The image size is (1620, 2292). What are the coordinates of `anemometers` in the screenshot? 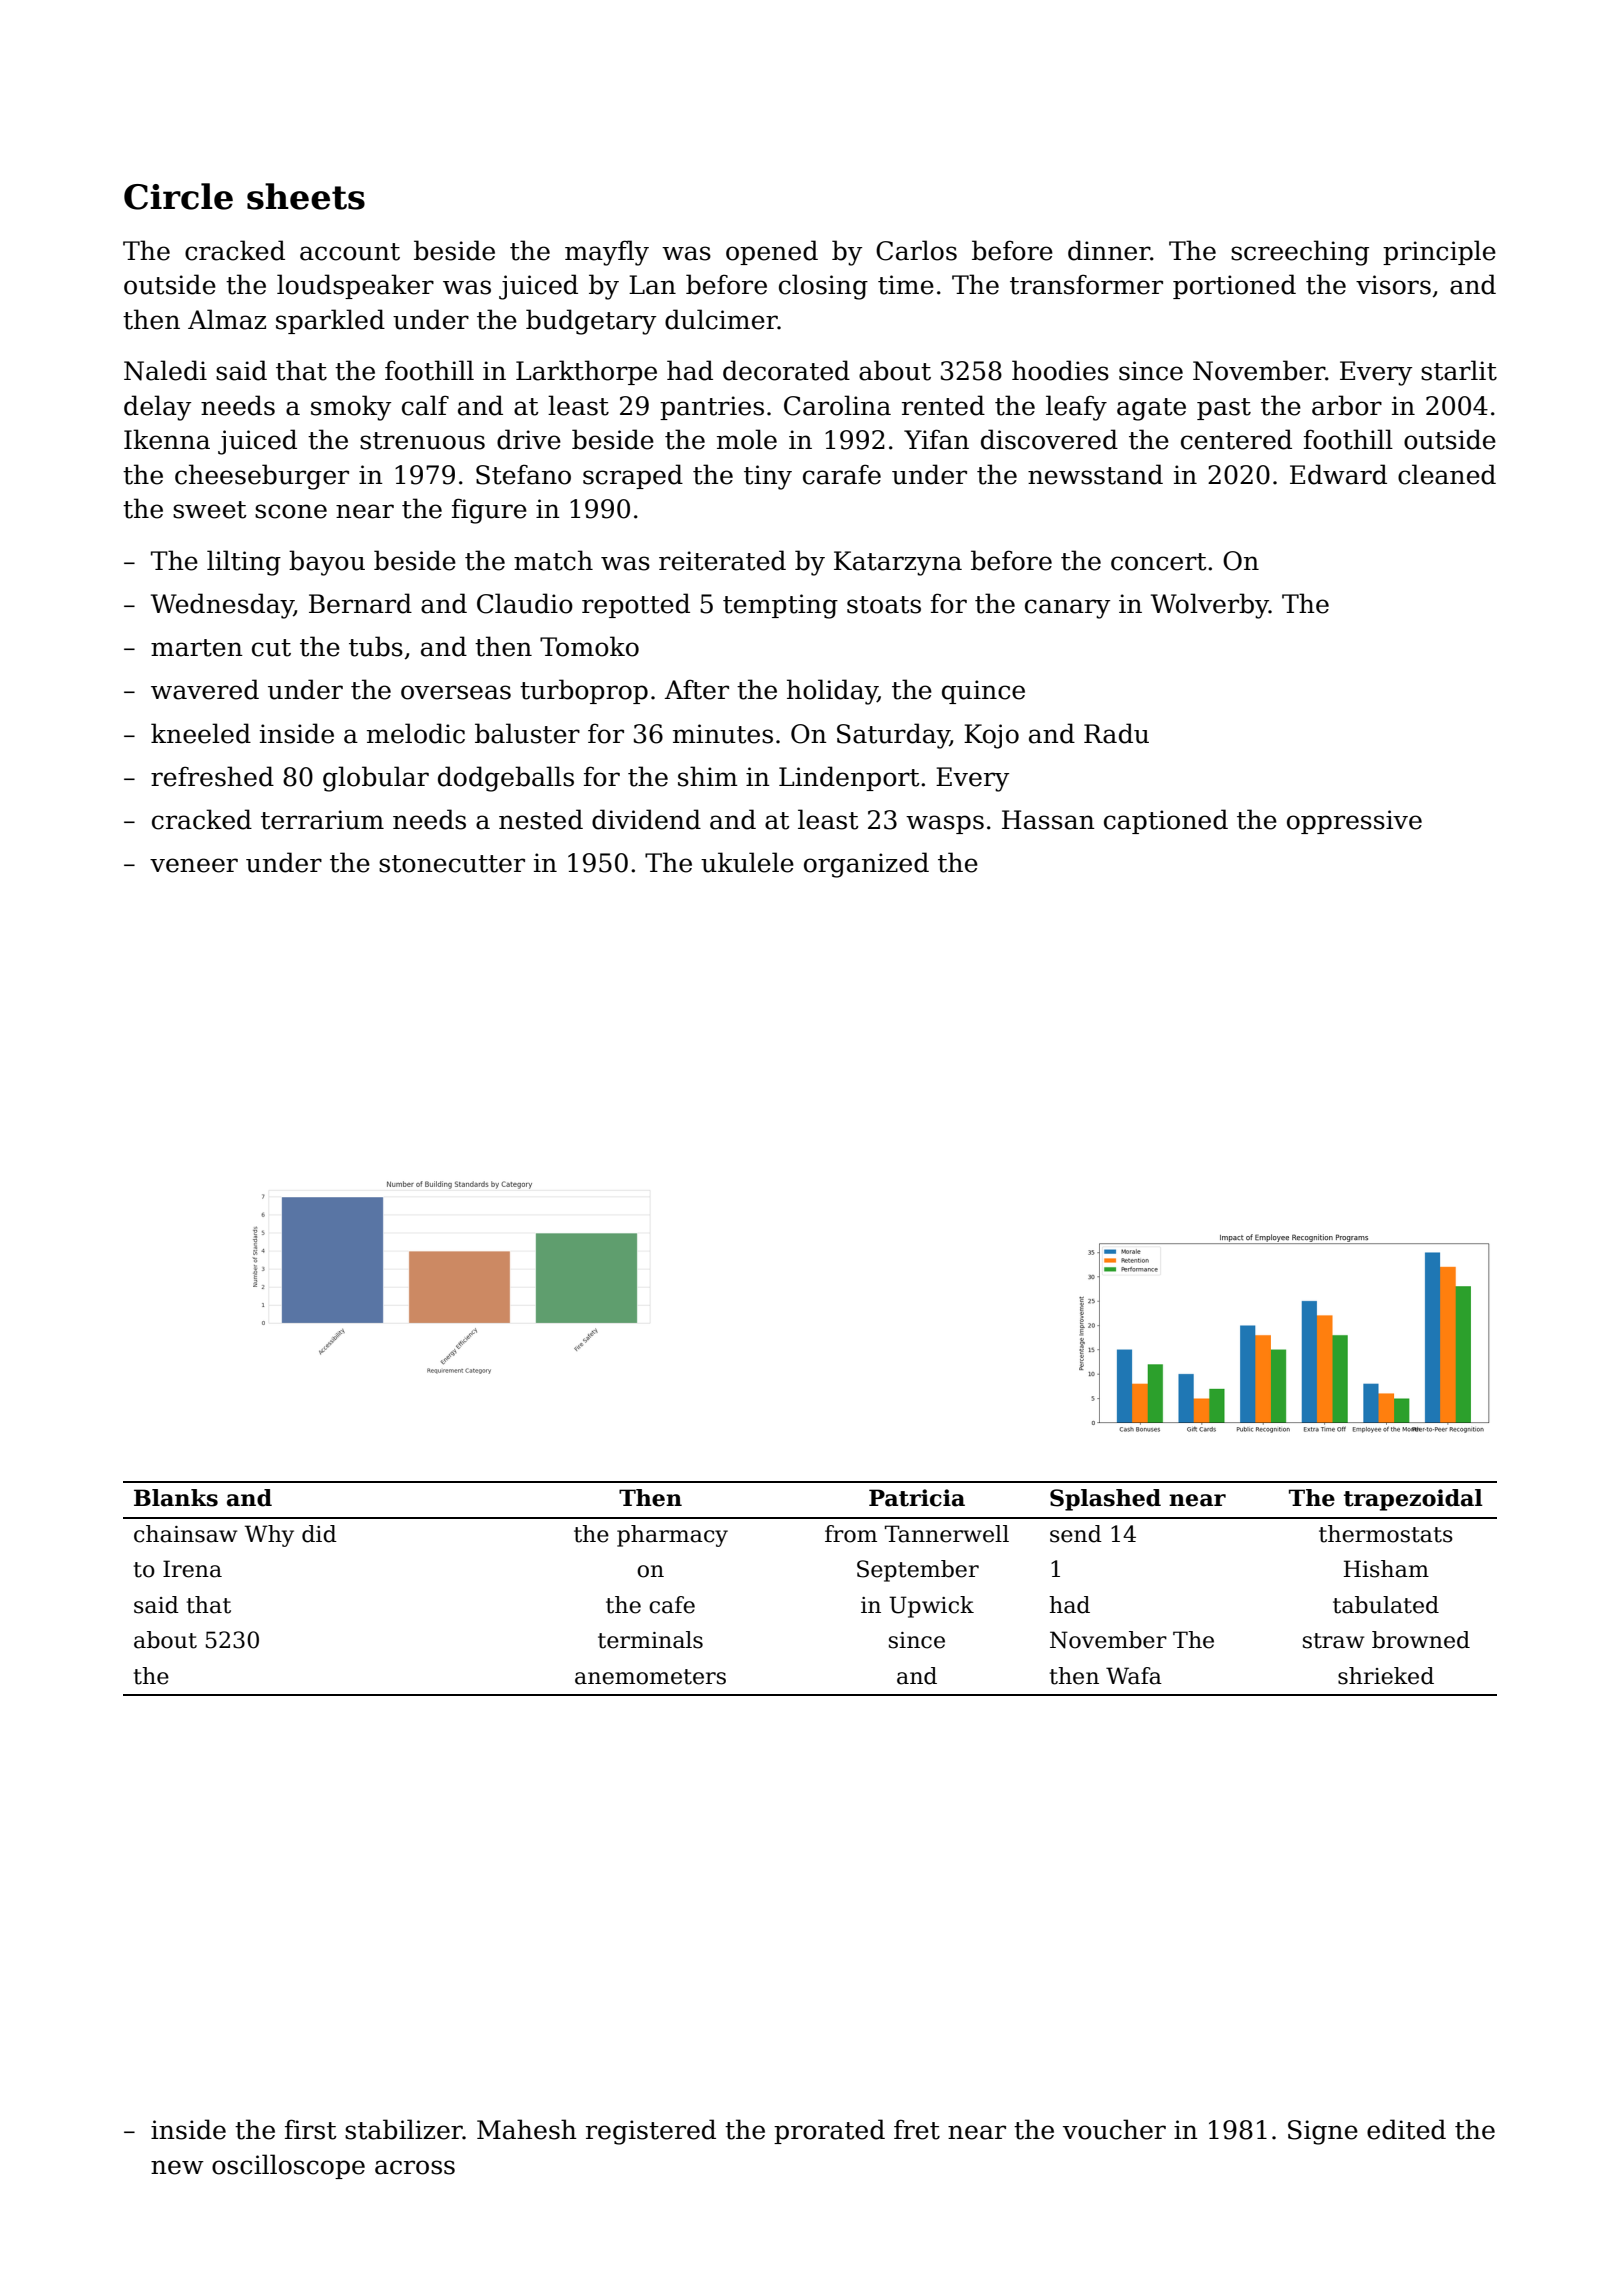 It's located at (650, 1677).
